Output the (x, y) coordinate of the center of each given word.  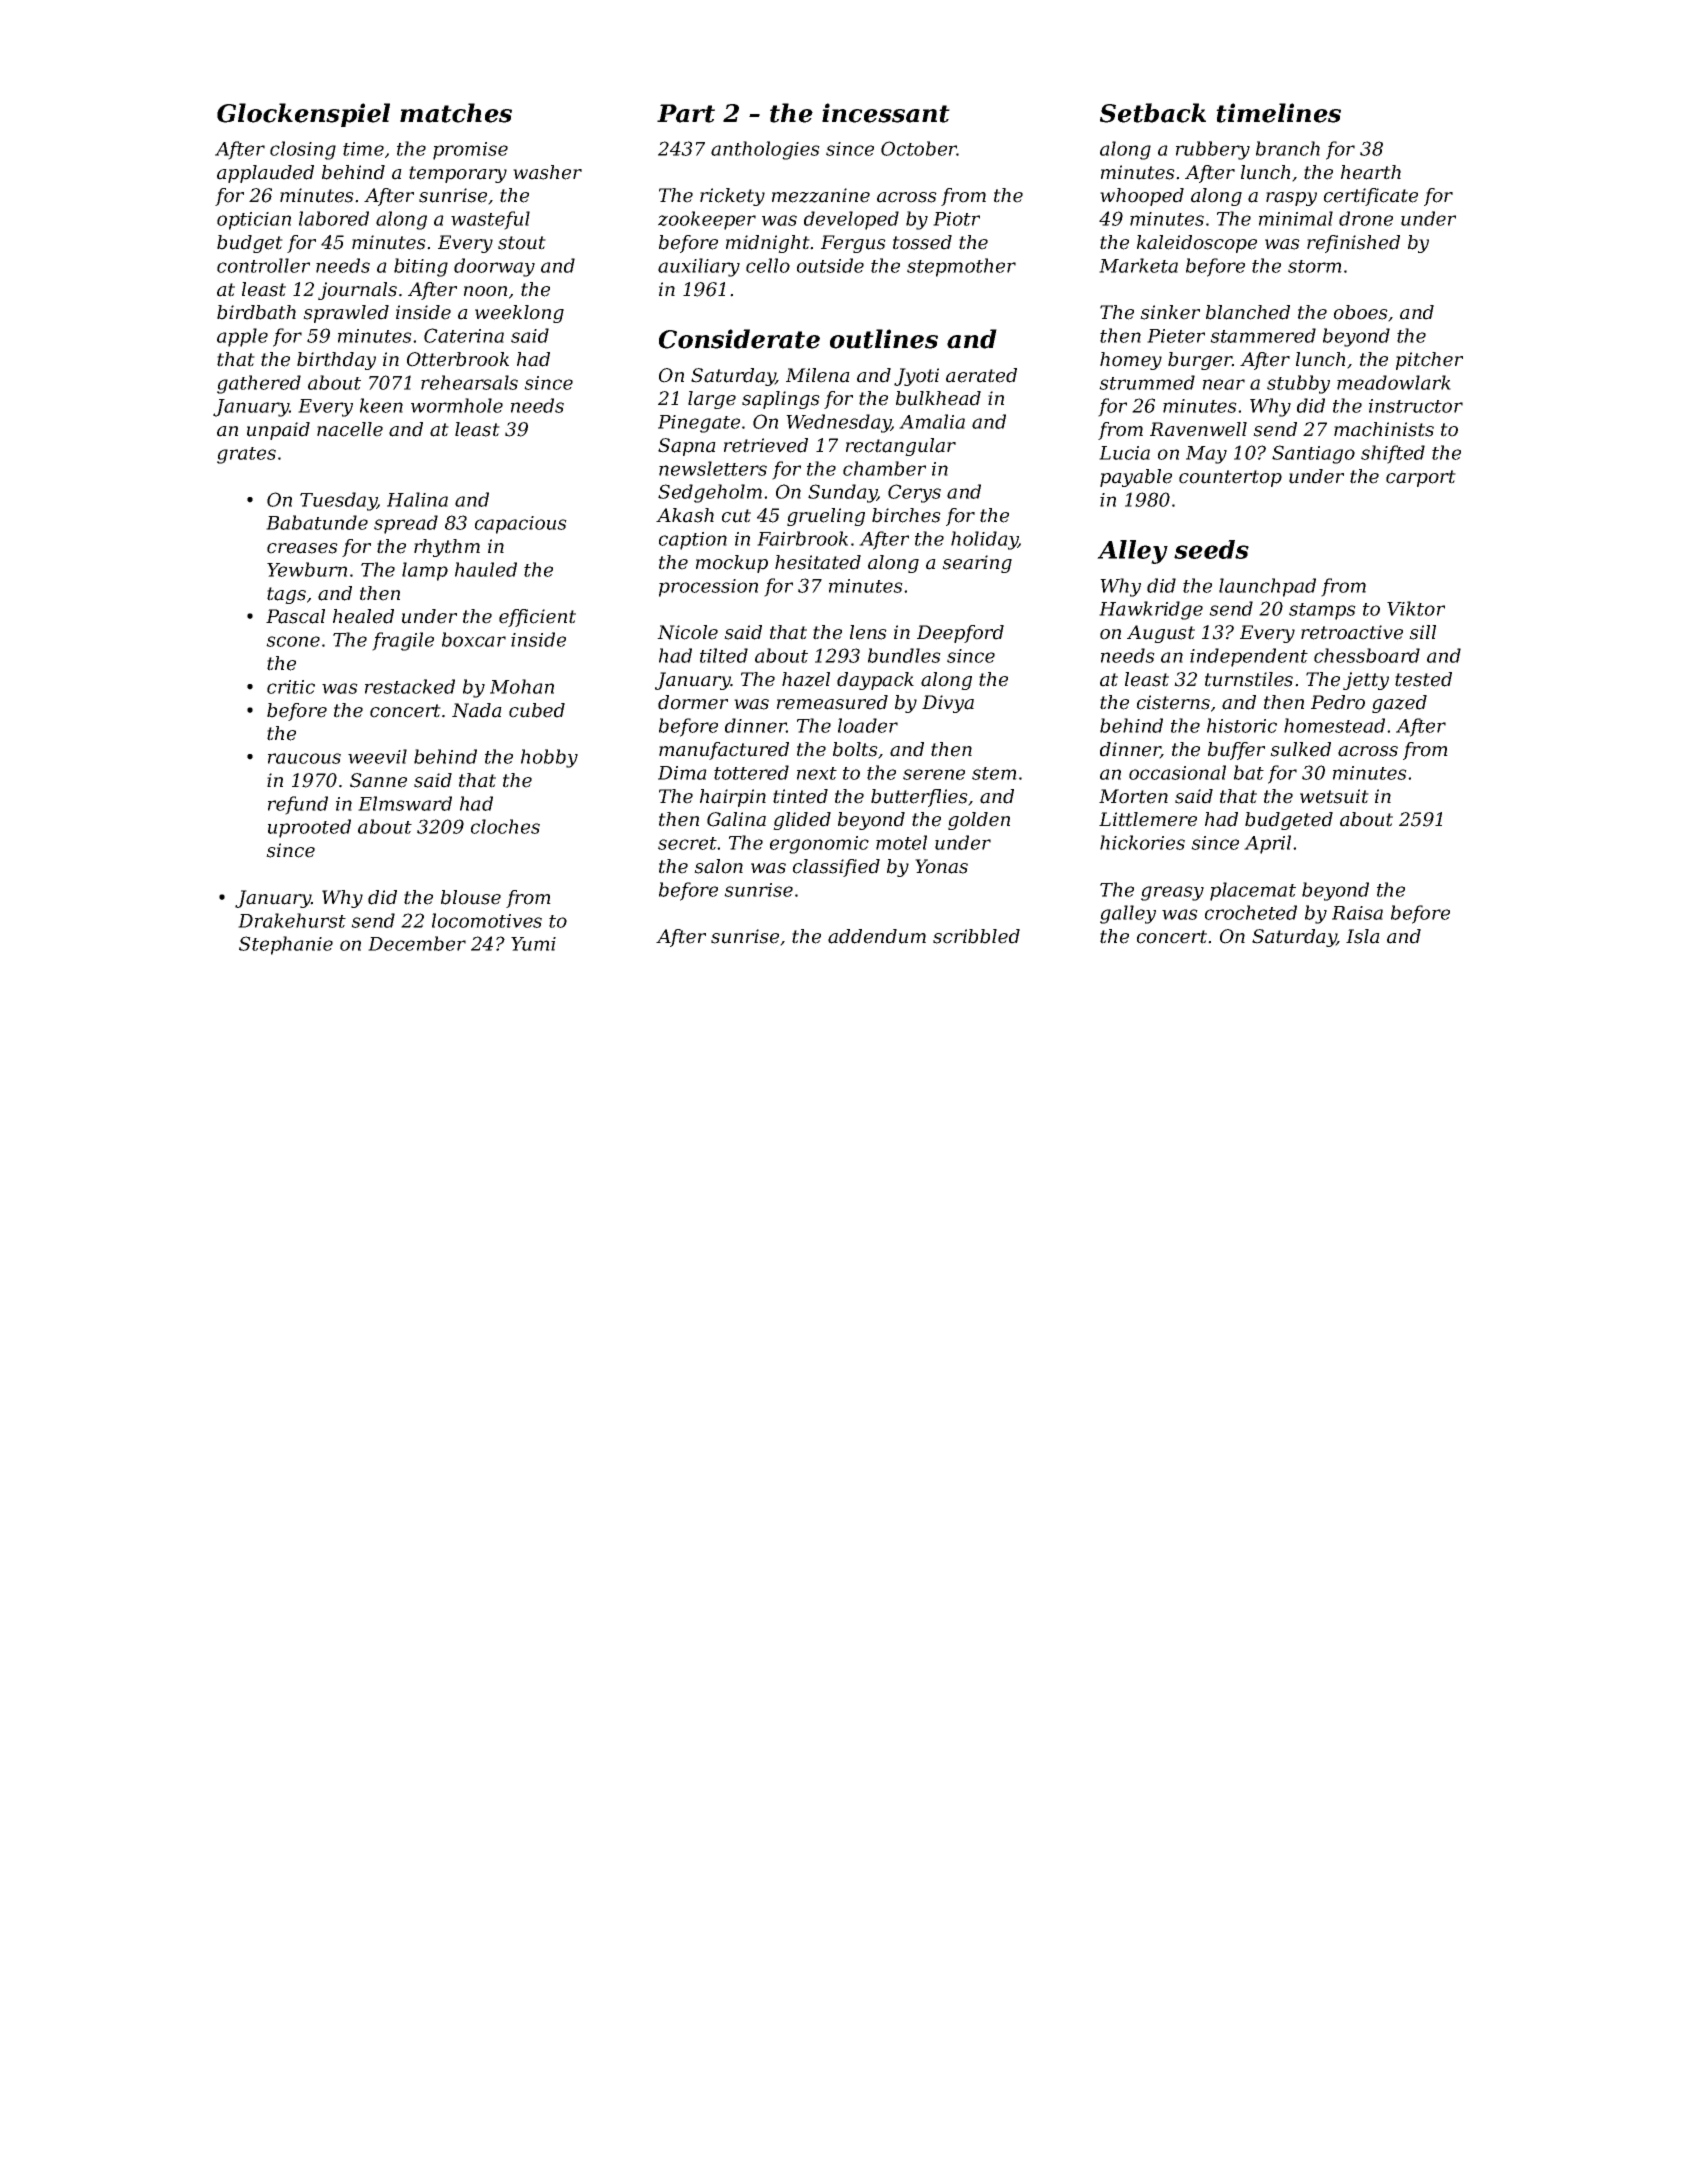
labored (334, 218)
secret (687, 843)
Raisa (1357, 913)
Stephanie (286, 945)
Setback (1153, 113)
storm (1315, 266)
